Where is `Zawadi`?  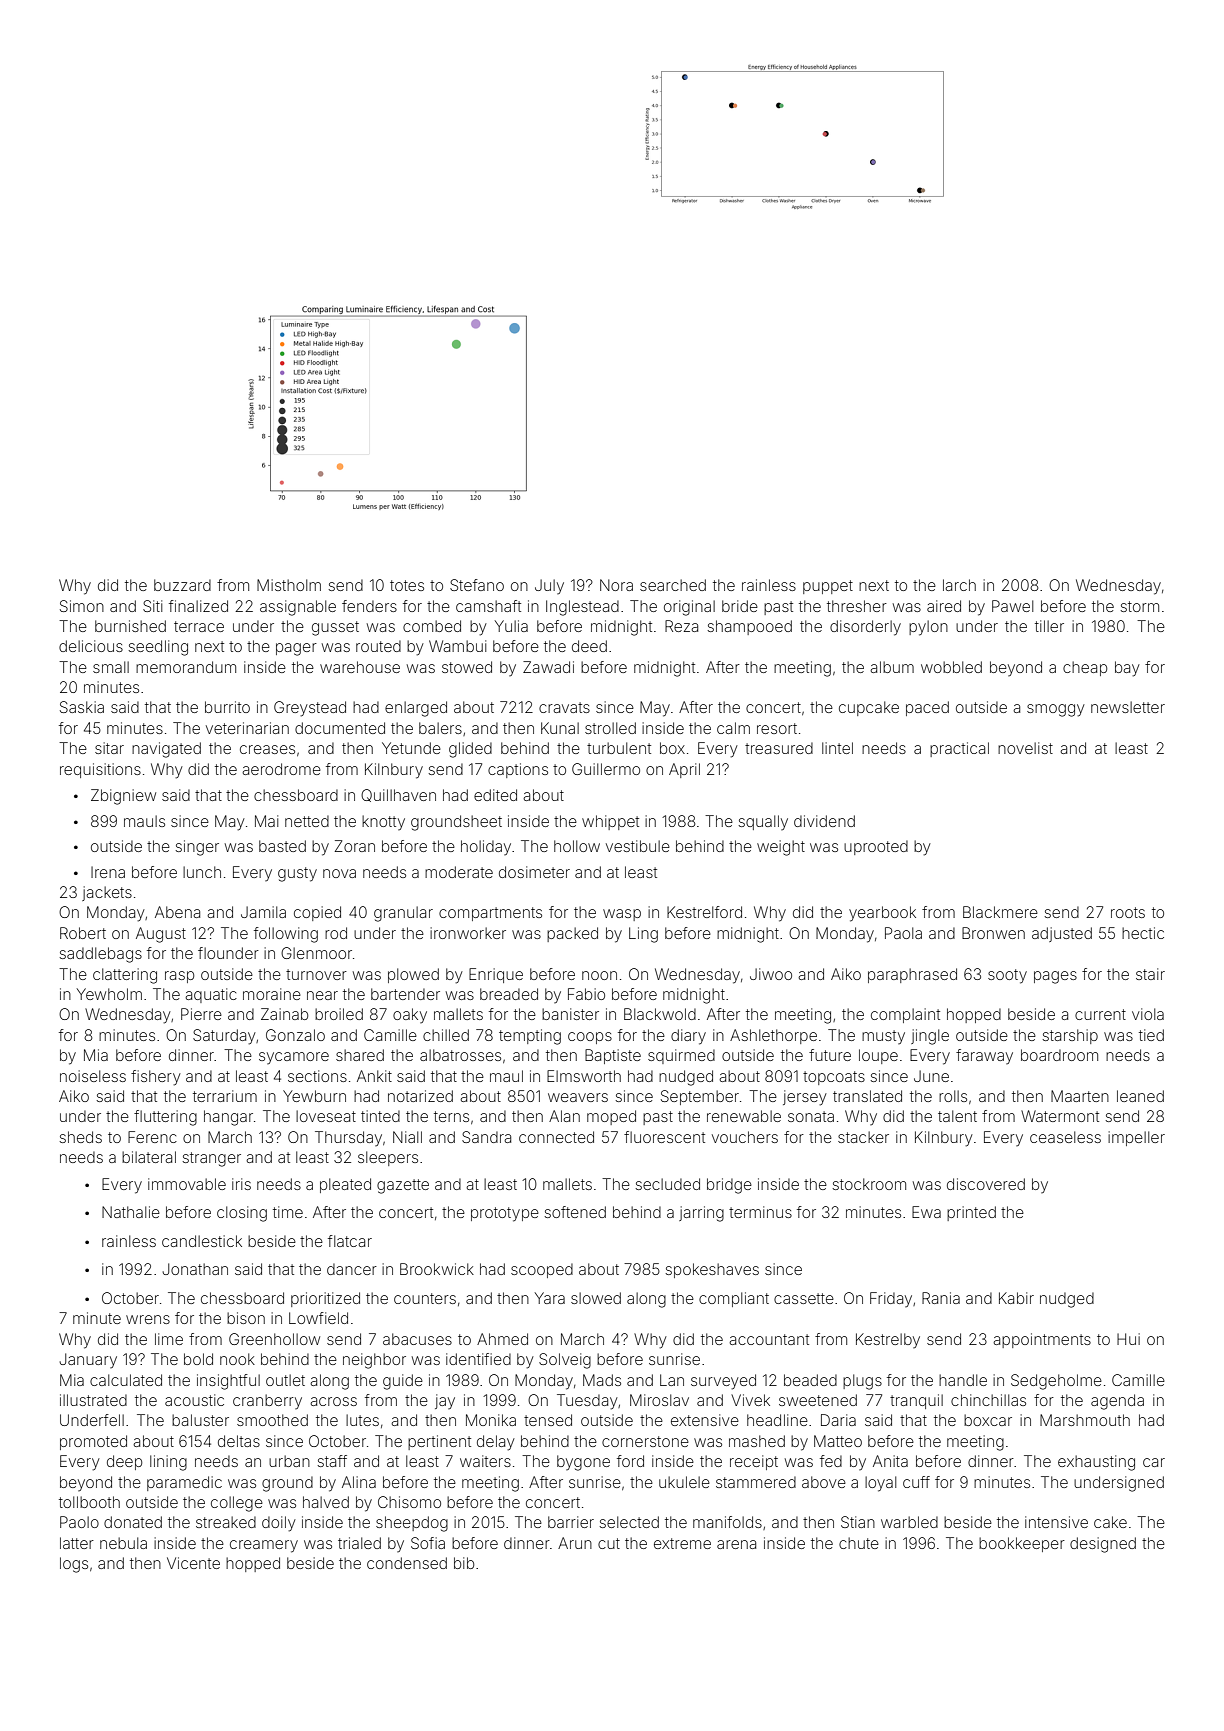
Zawadi is located at coordinates (548, 667).
